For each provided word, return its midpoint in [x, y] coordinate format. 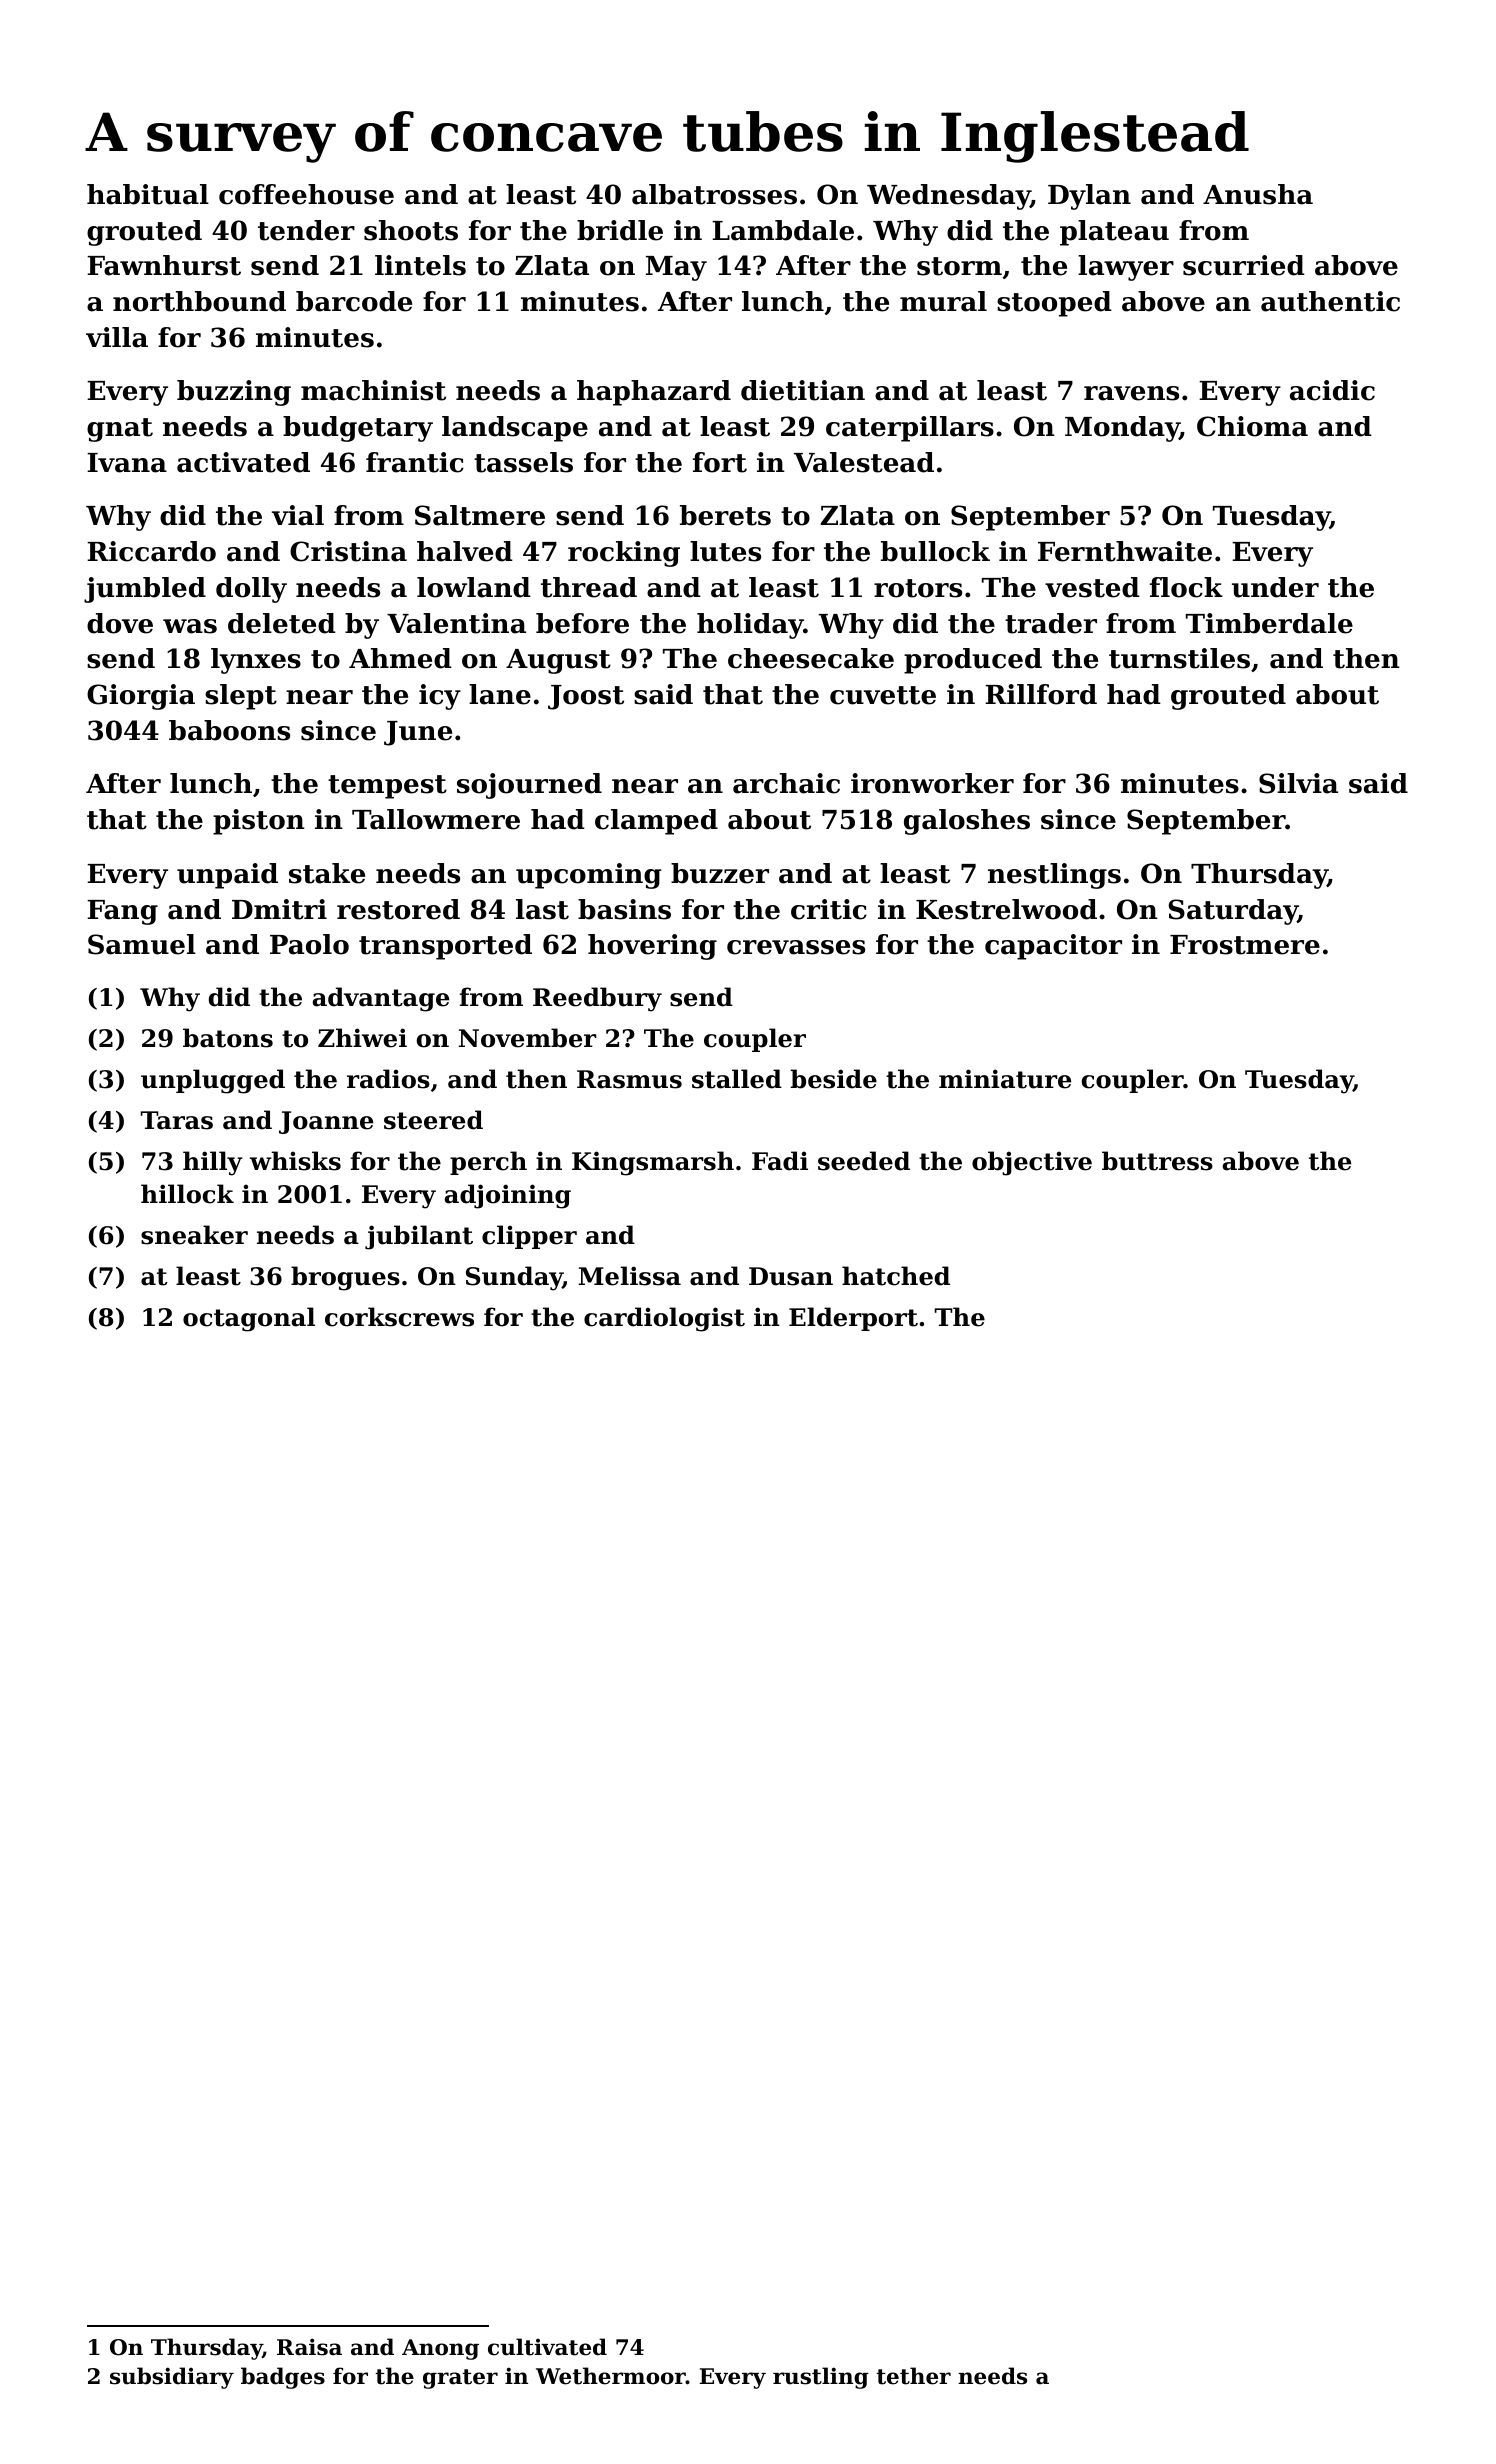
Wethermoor [611, 2376]
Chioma [1252, 426]
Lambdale [783, 230]
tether [914, 2376]
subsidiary [172, 2378]
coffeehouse [306, 194]
